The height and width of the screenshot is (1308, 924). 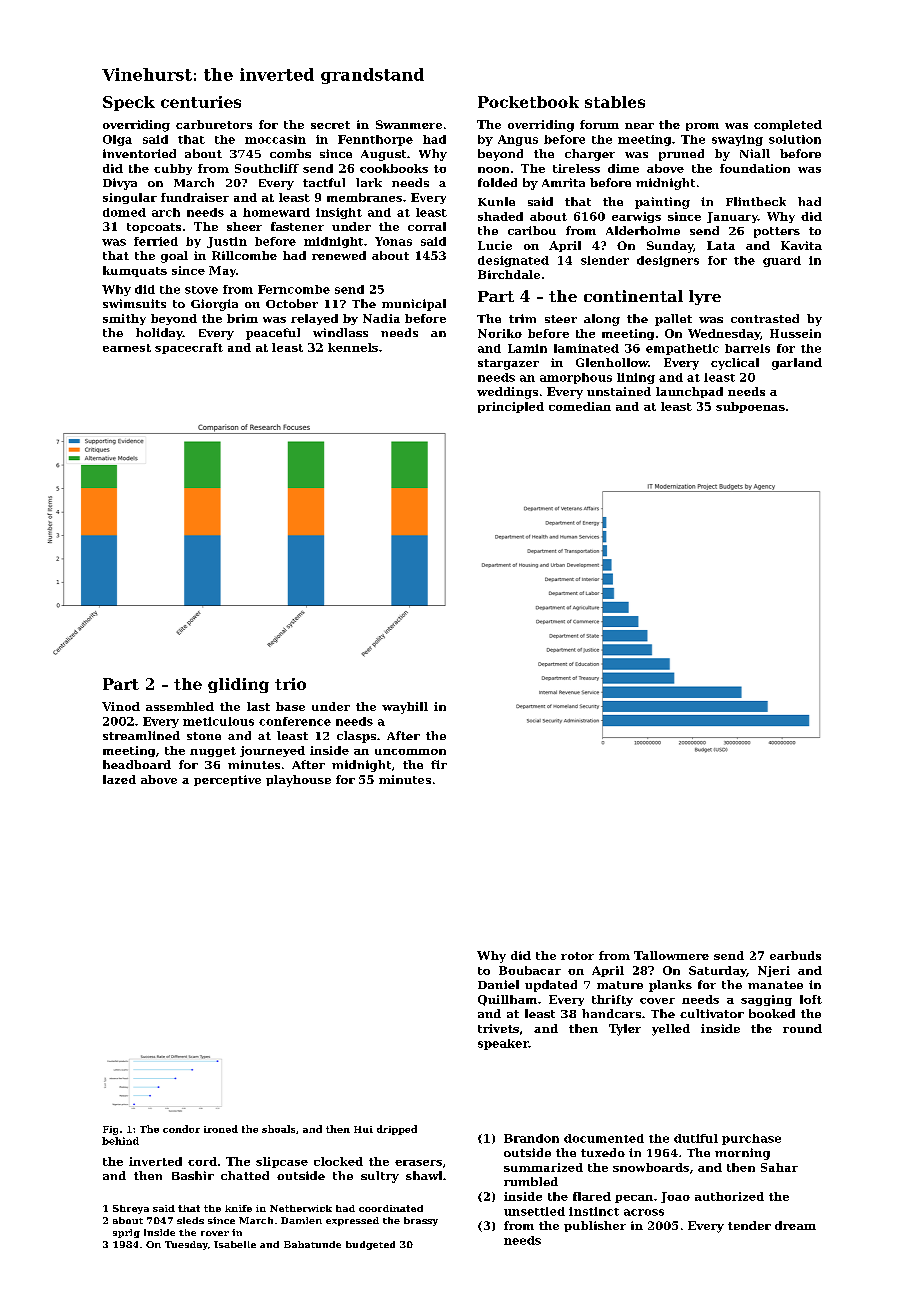 What do you see at coordinates (119, 779) in the screenshot?
I see `lazed` at bounding box center [119, 779].
